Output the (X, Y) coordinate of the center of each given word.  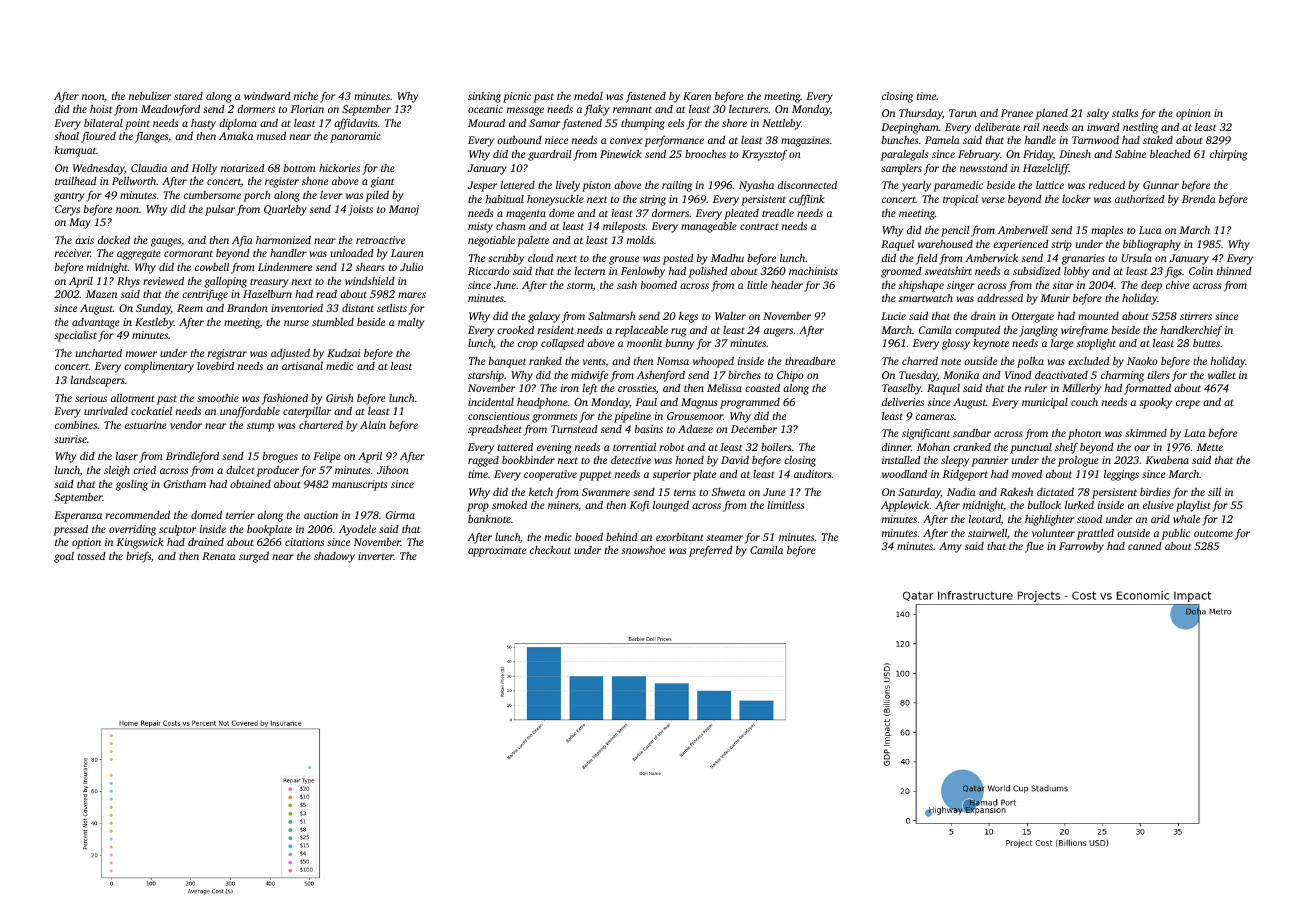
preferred (711, 551)
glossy (956, 344)
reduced (1107, 185)
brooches (705, 153)
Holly (204, 169)
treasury (269, 283)
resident (556, 330)
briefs (138, 557)
